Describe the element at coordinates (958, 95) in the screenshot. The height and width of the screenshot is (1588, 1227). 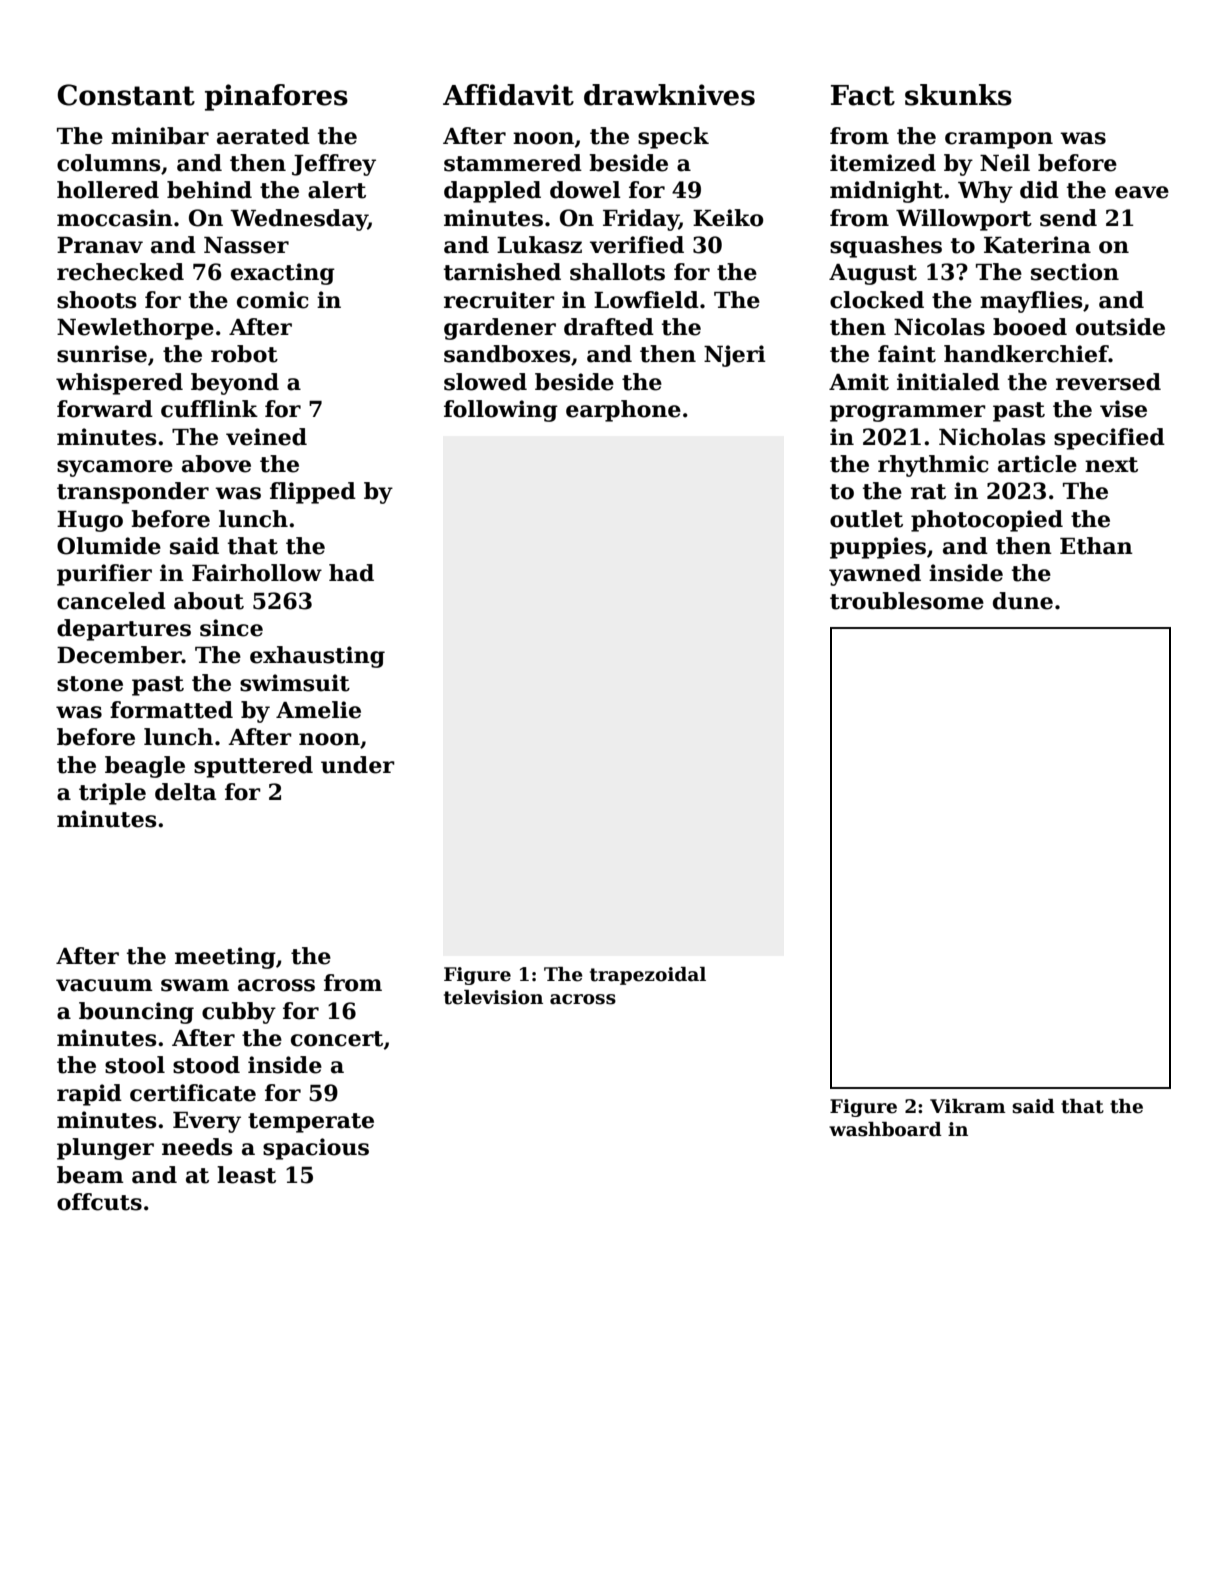
I see `skunks` at that location.
